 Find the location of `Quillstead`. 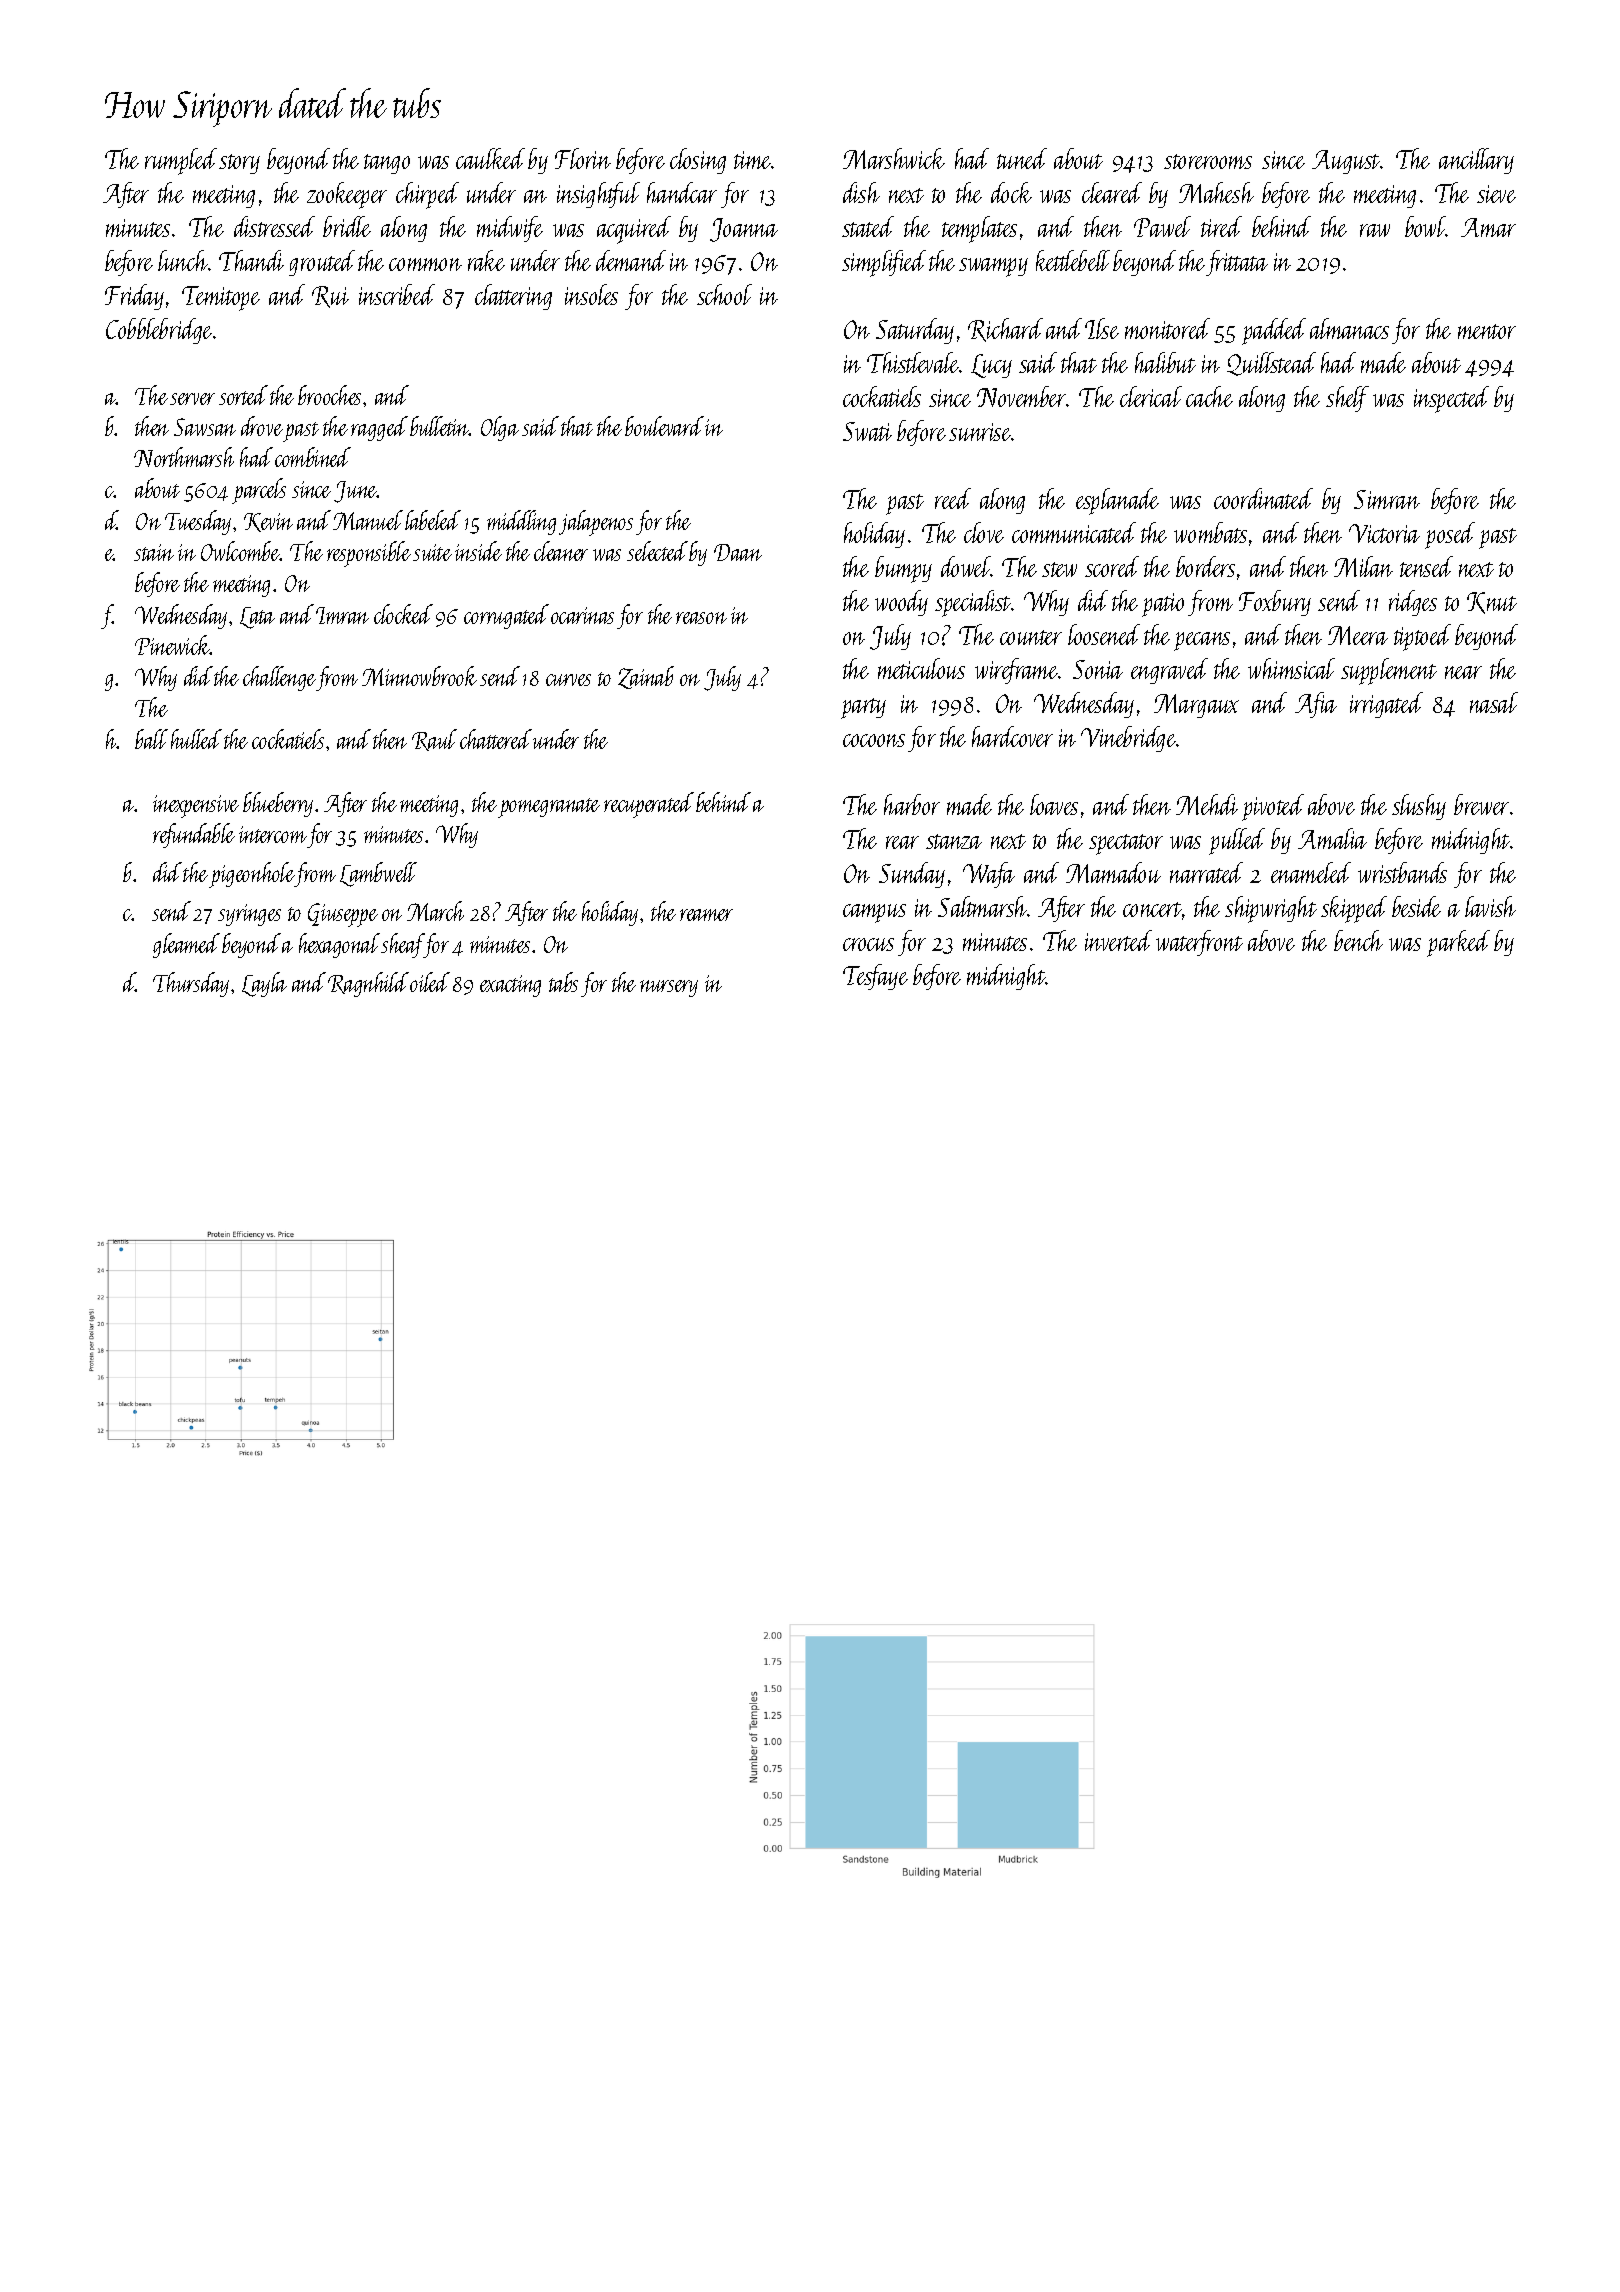

Quillstead is located at coordinates (1271, 364).
